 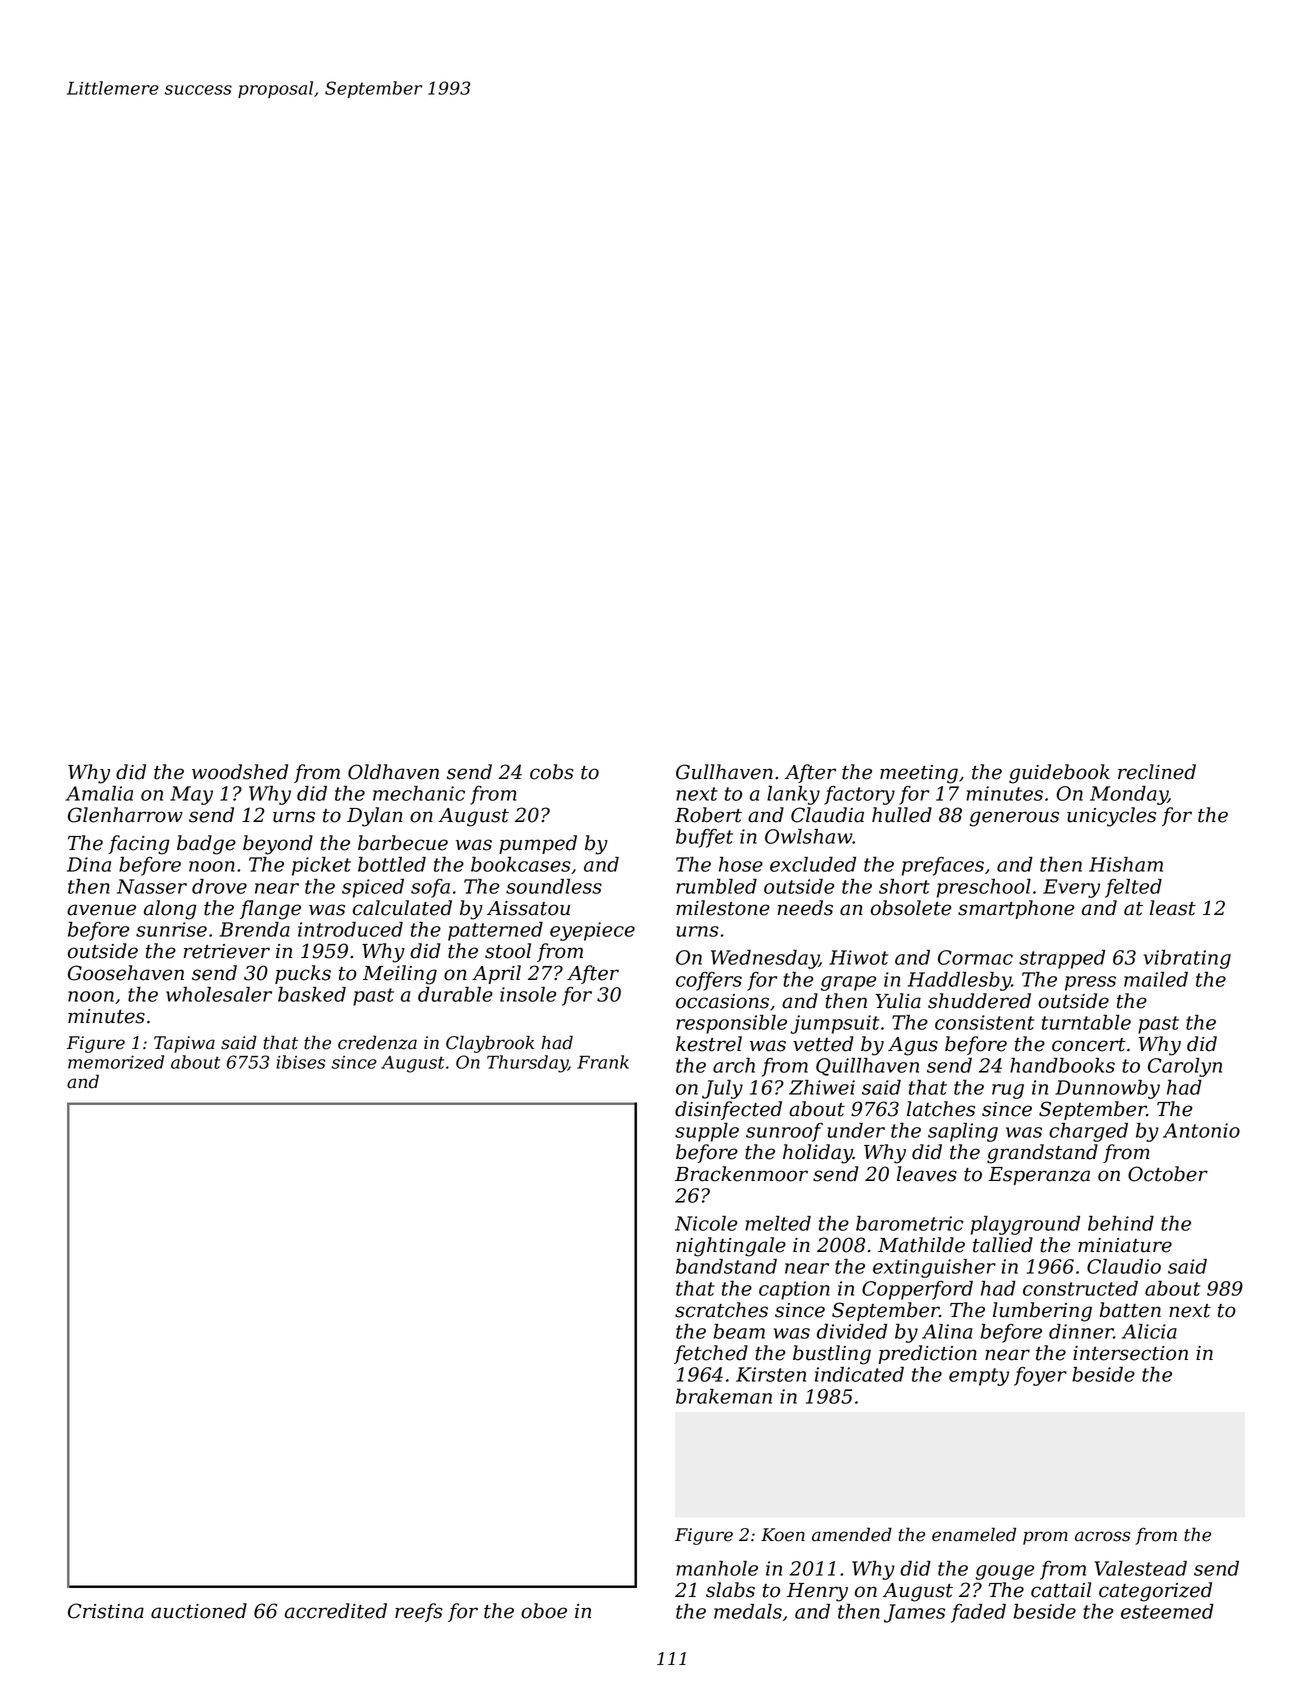 I want to click on latches, so click(x=941, y=1109).
